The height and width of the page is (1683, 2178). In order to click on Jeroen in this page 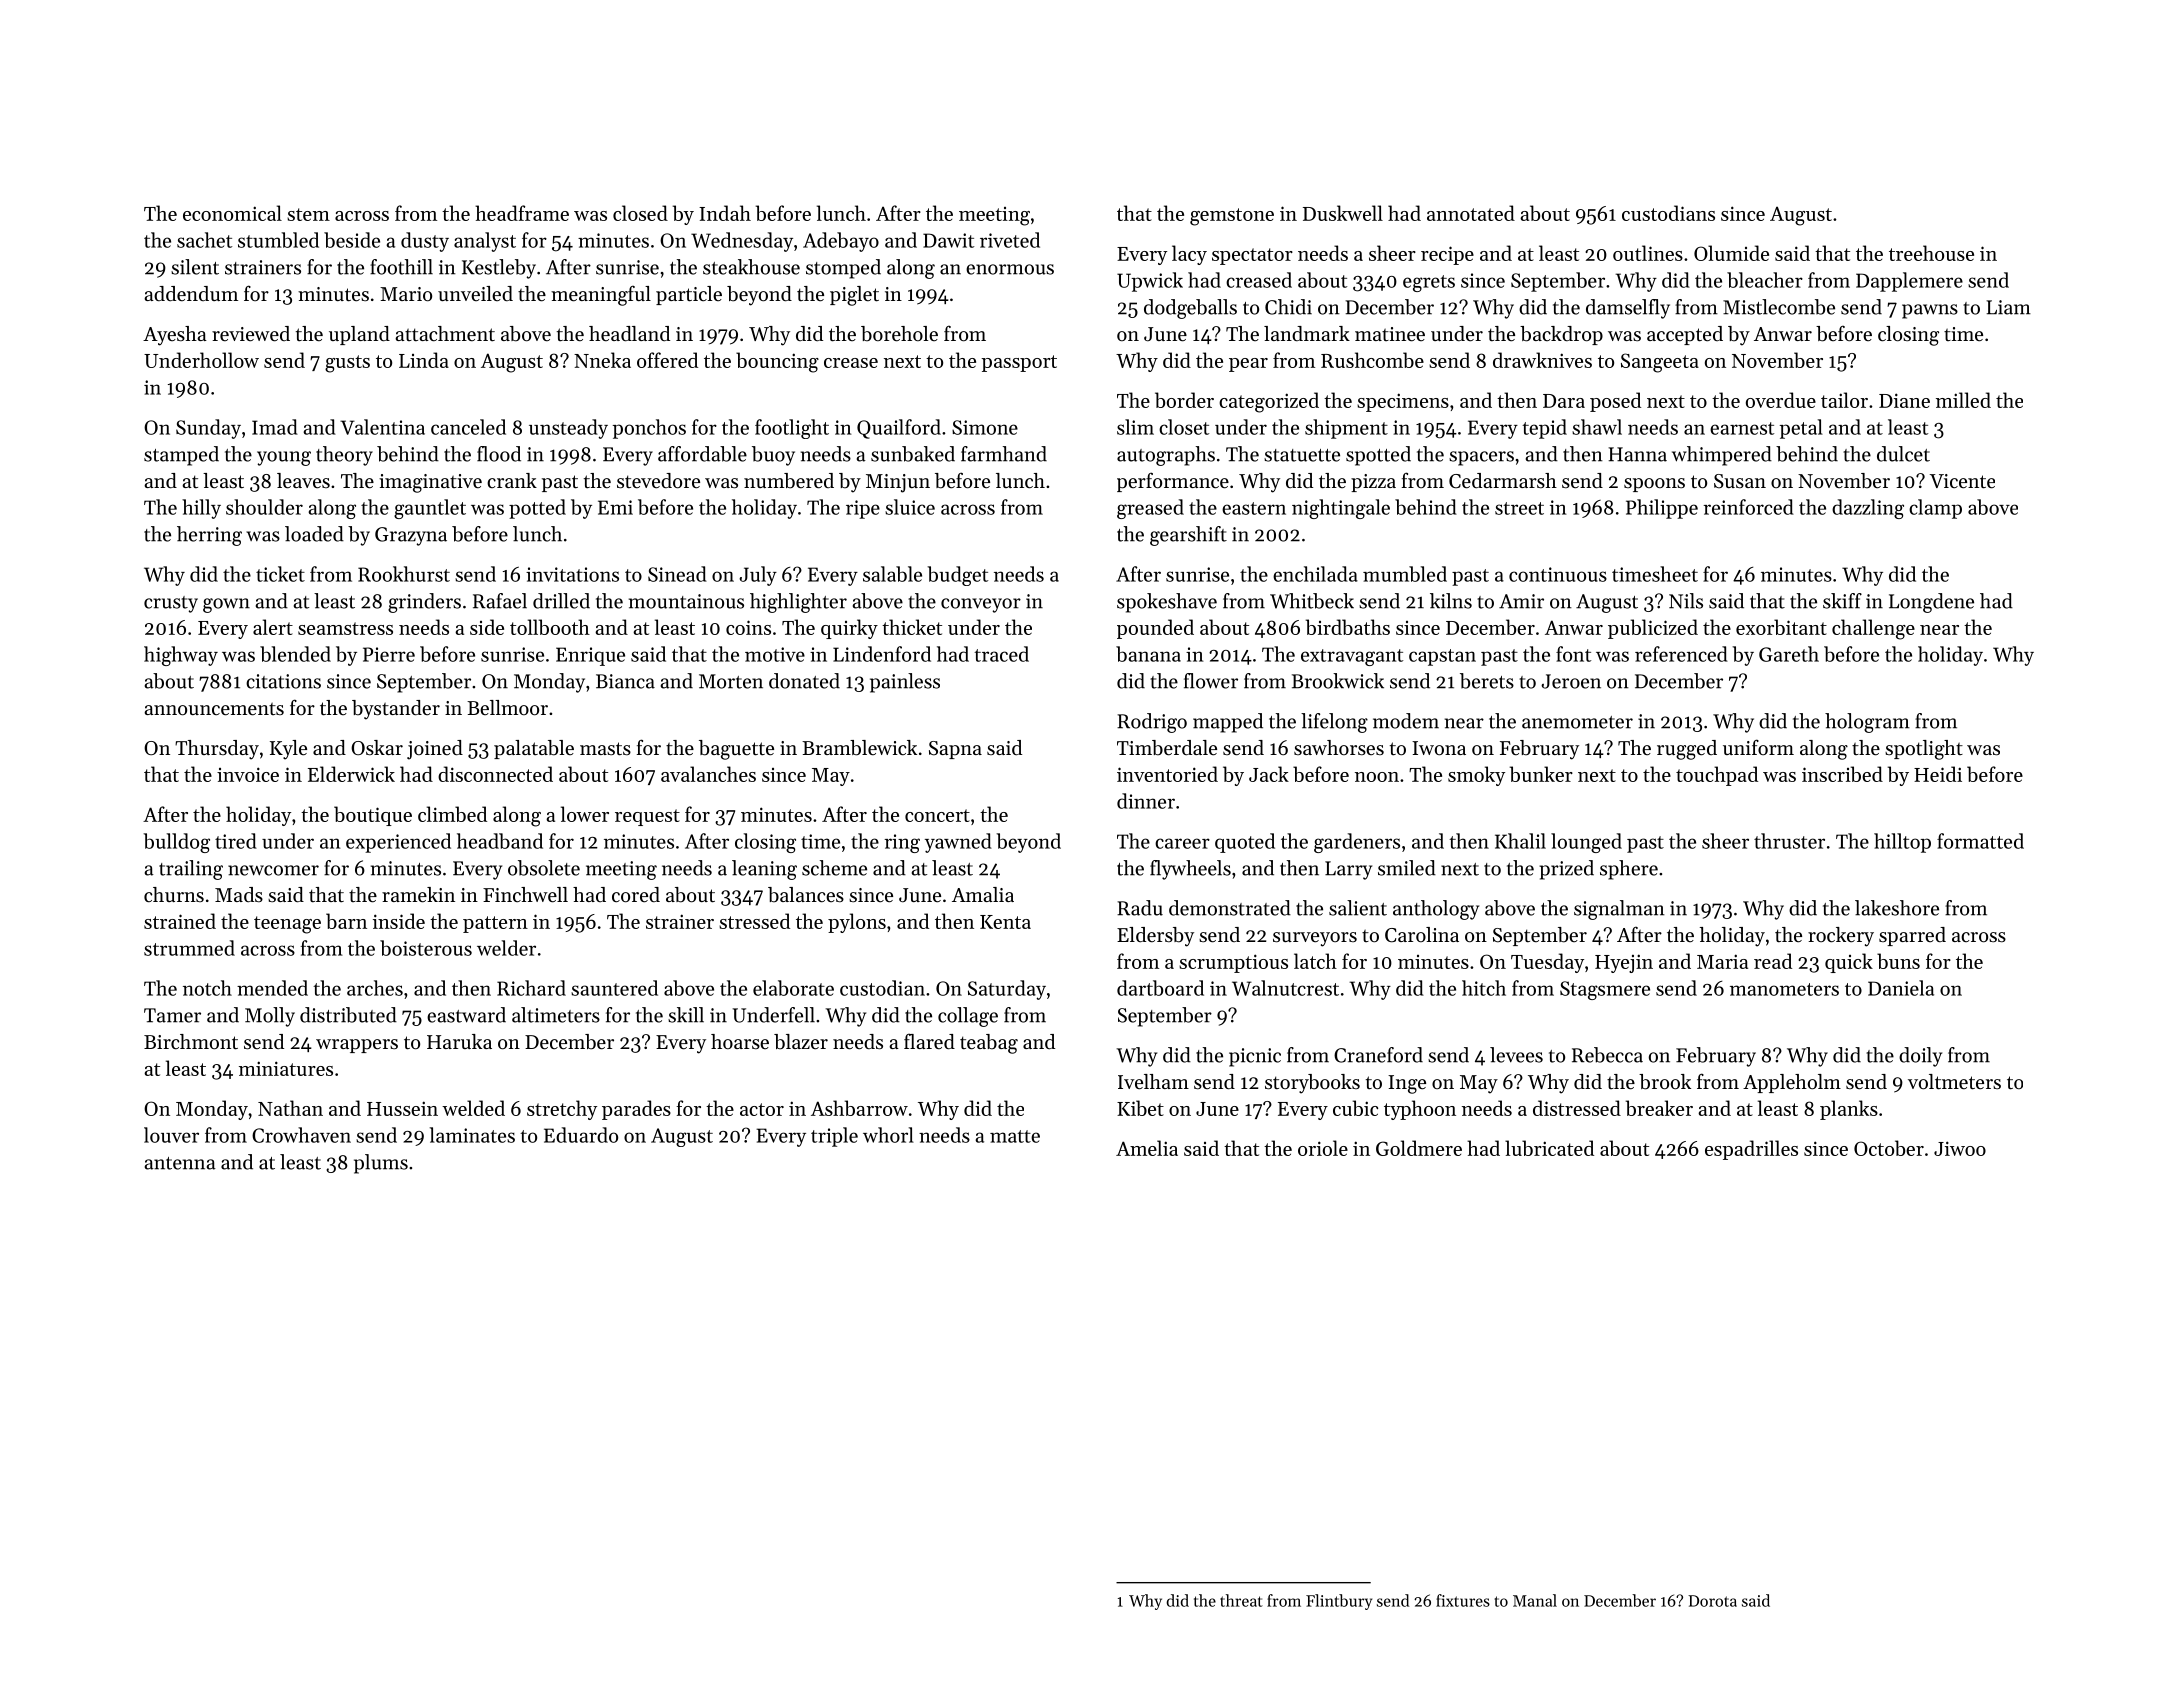, I will do `click(1571, 681)`.
